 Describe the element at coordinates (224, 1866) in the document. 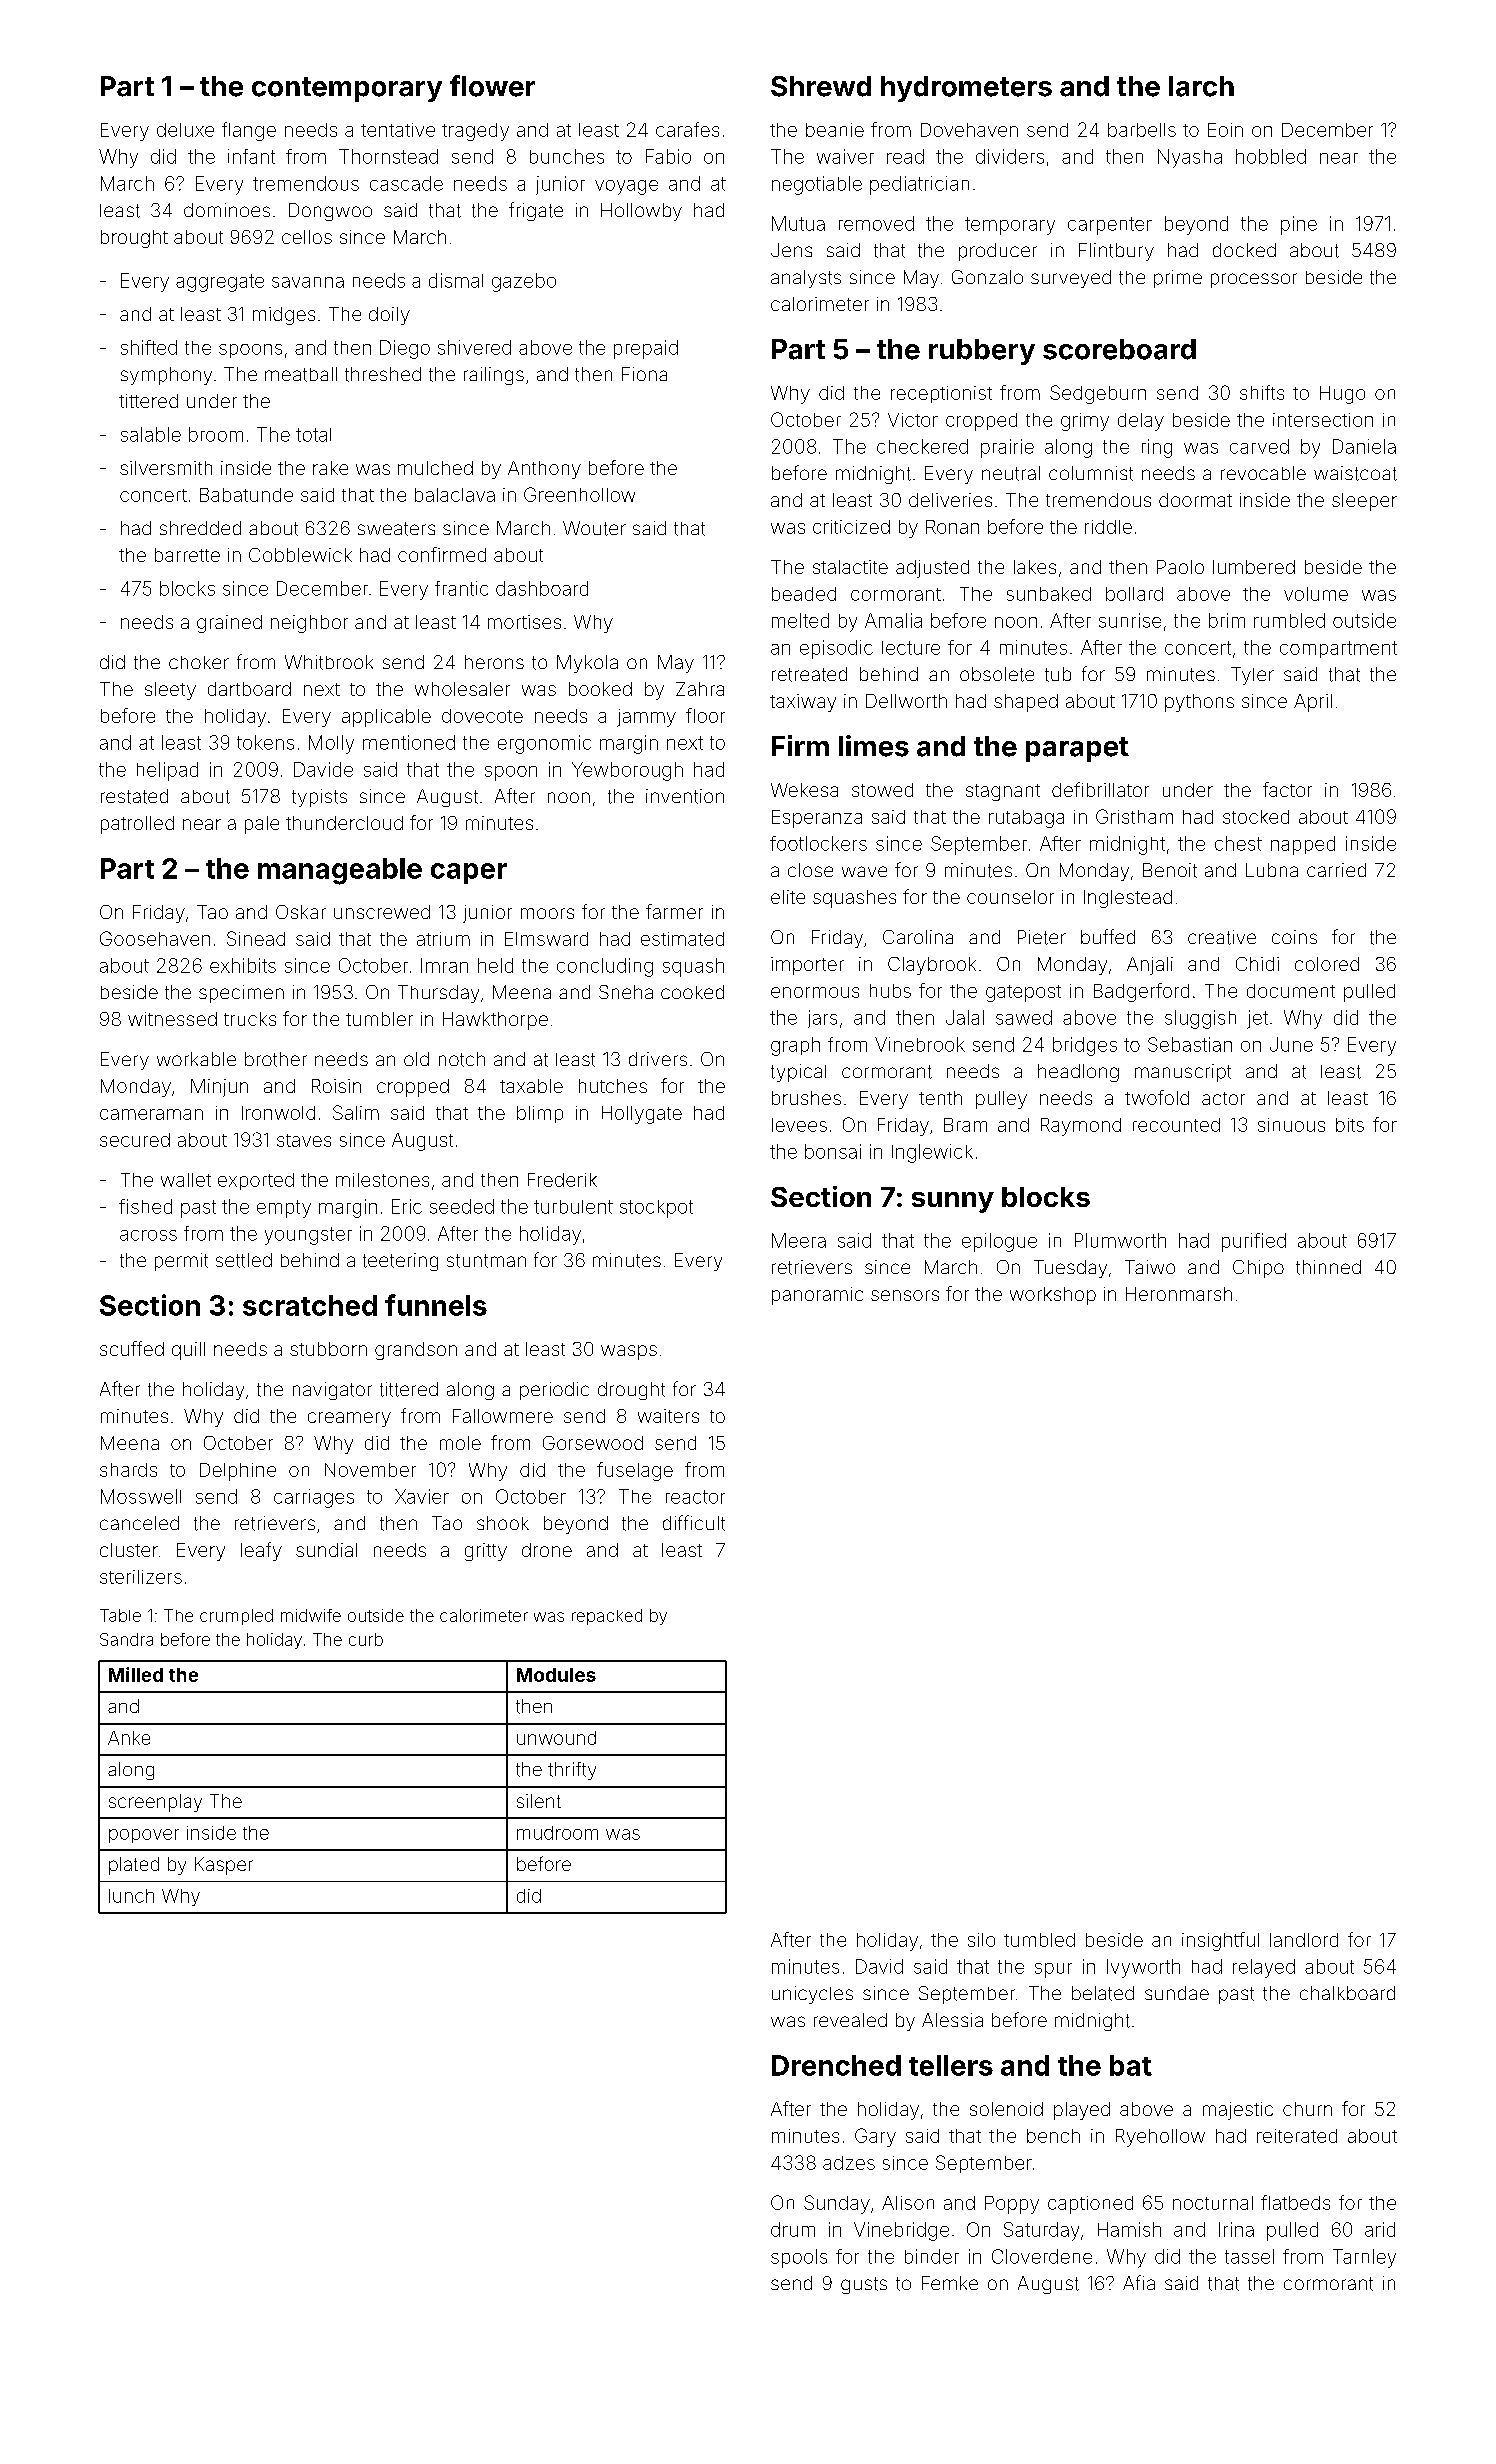

I see `Kasper` at that location.
